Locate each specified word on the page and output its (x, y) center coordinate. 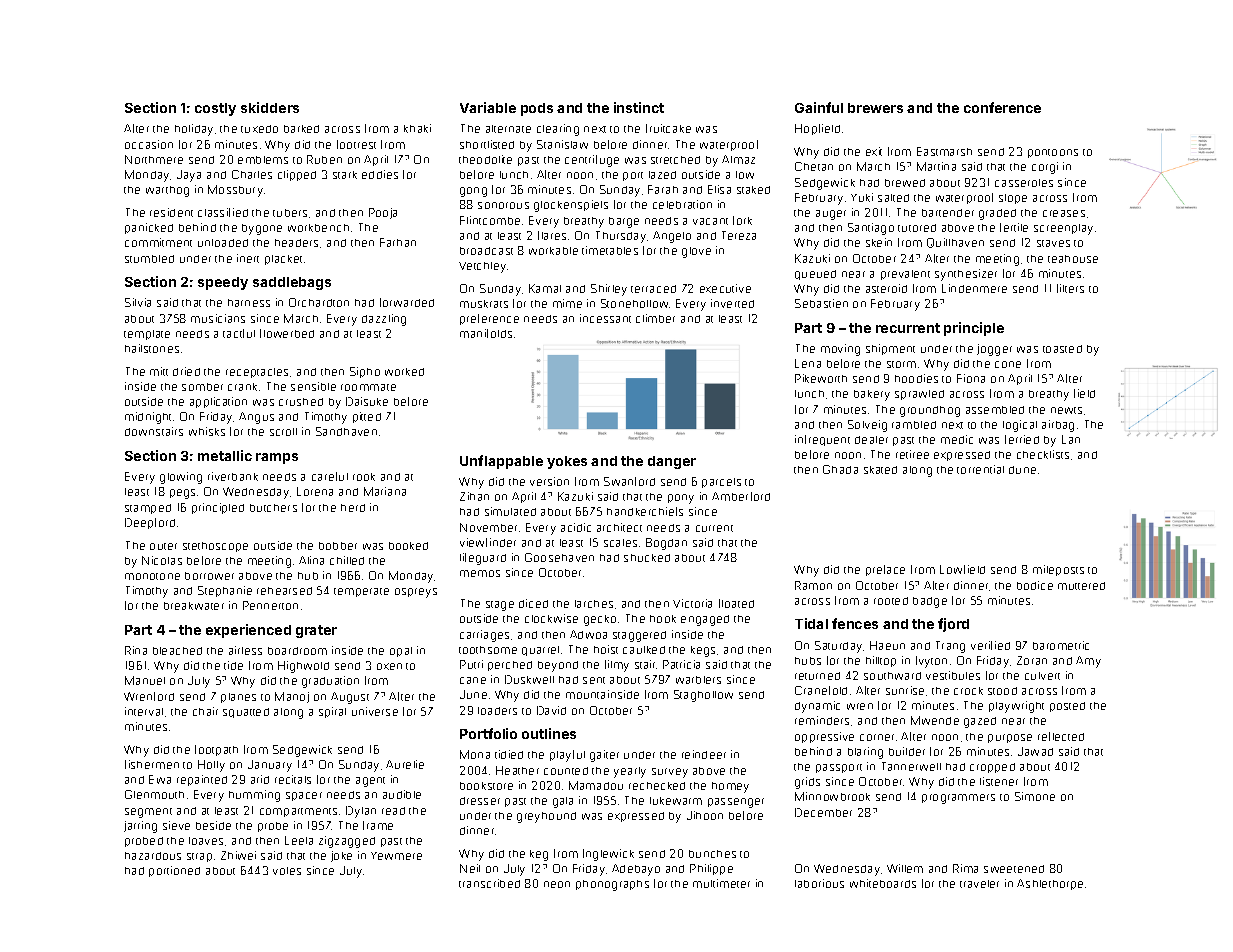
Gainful (819, 107)
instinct (639, 107)
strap (199, 857)
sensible (313, 386)
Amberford (741, 496)
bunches (712, 854)
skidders (270, 107)
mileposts (1058, 570)
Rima (965, 868)
